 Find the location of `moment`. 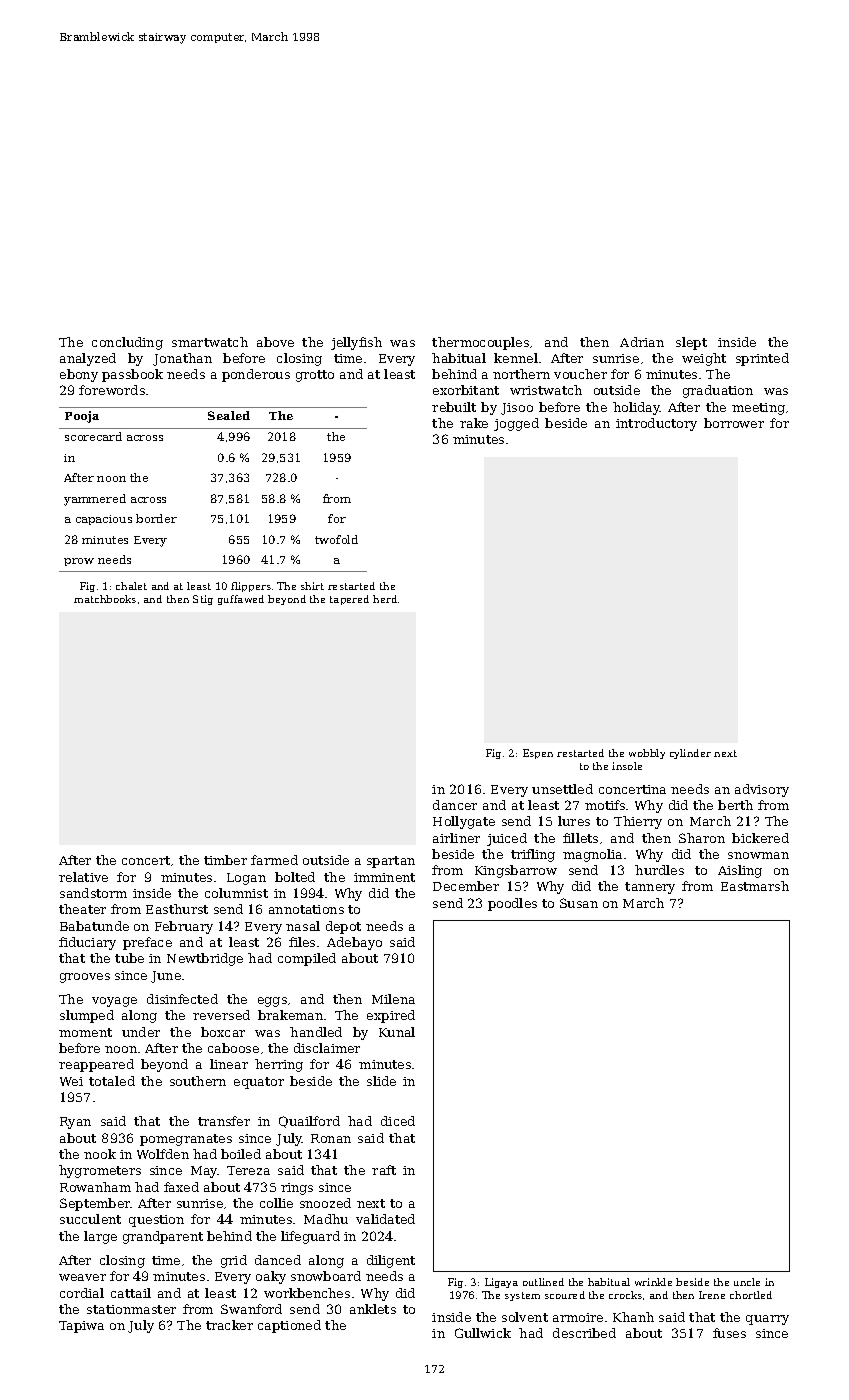

moment is located at coordinates (85, 1032).
